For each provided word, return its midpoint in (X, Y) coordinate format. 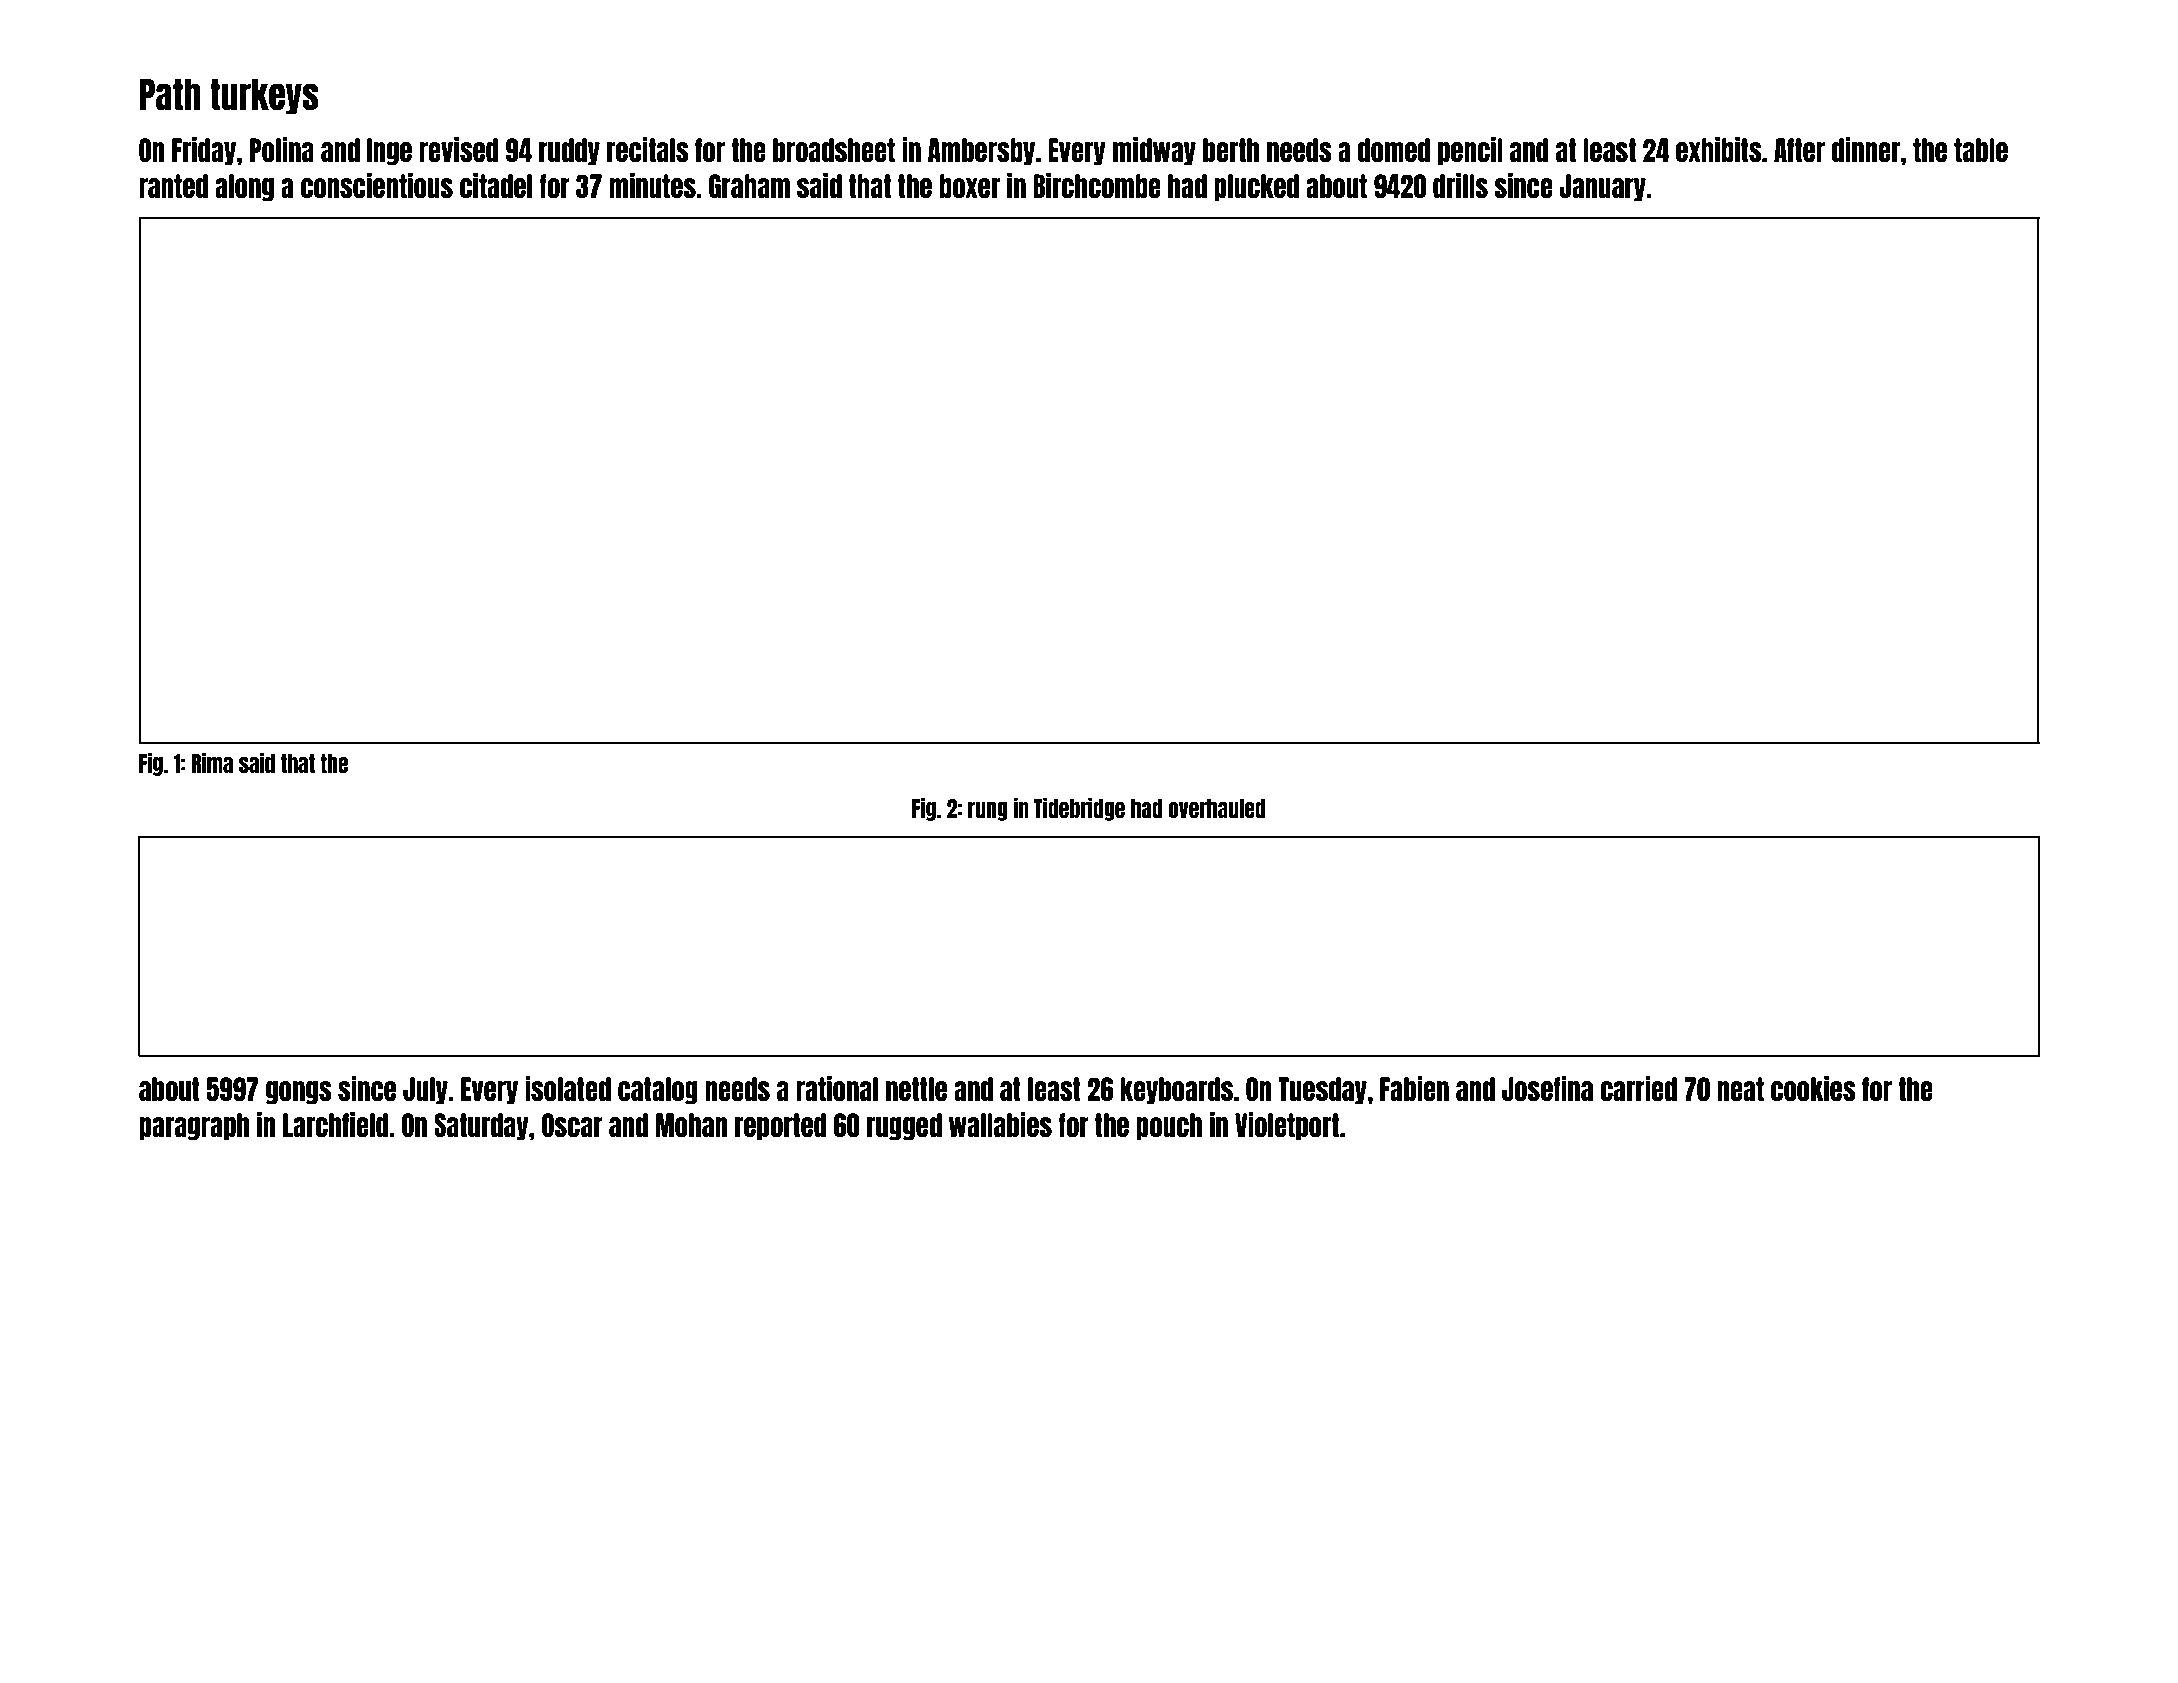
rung (988, 811)
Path (170, 95)
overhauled (1216, 808)
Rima (212, 762)
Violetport (1287, 1126)
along (244, 188)
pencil (1470, 151)
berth (1231, 150)
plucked (1256, 188)
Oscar (572, 1125)
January (1602, 188)
